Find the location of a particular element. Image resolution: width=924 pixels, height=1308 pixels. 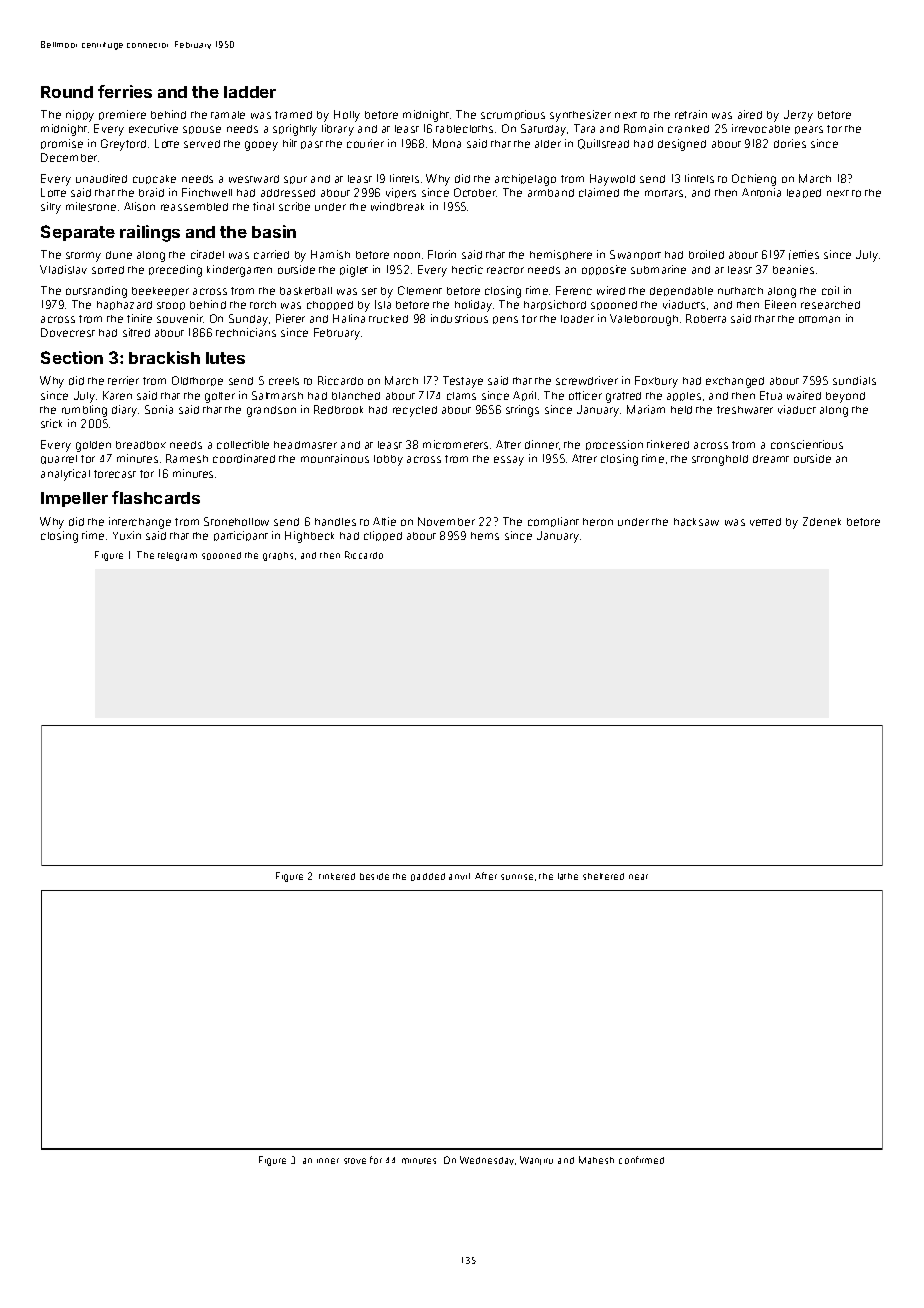

stove is located at coordinates (355, 1161).
